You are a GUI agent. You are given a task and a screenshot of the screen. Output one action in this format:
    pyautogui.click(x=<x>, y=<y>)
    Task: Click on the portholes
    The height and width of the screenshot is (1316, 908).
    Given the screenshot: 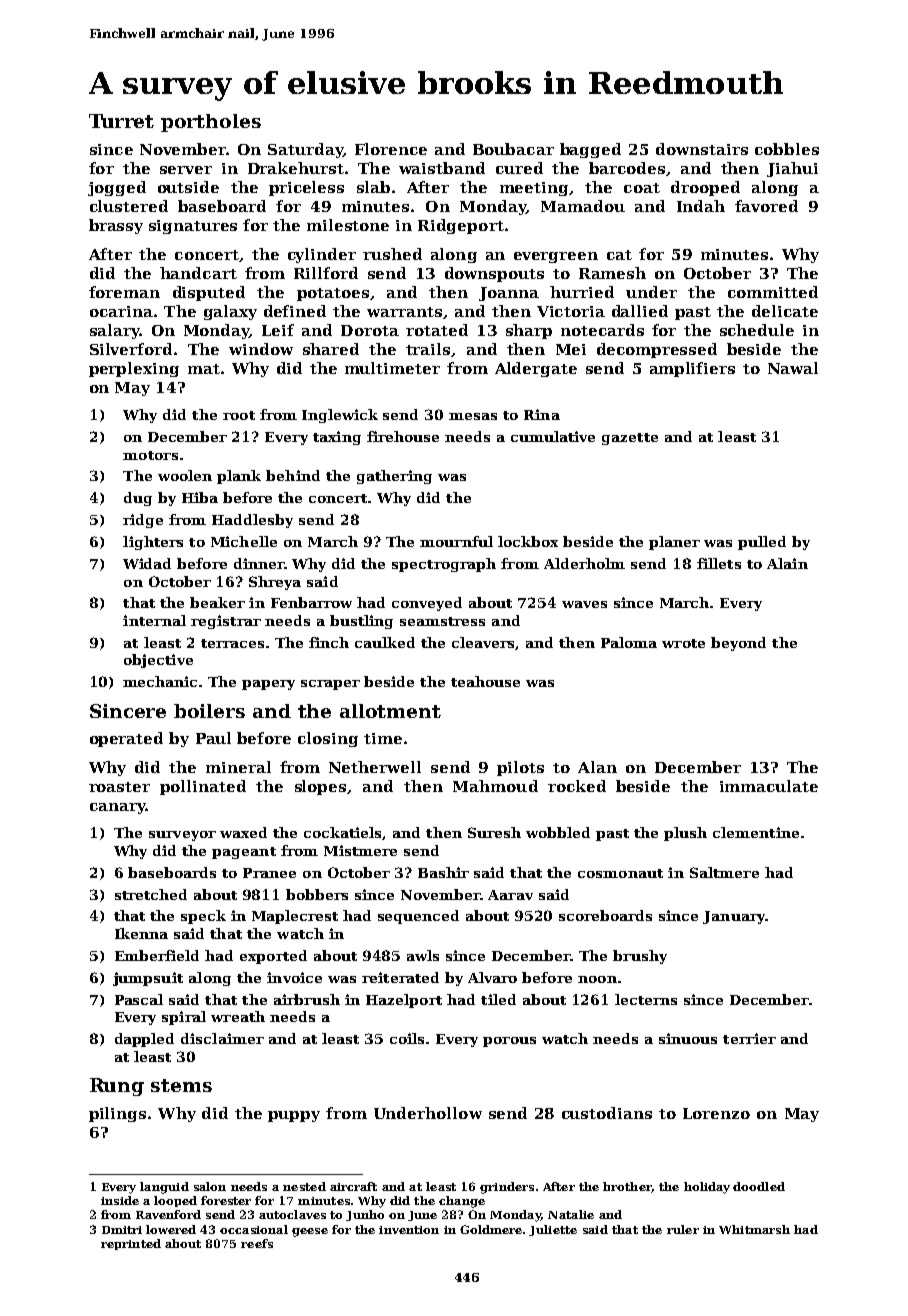 What is the action you would take?
    pyautogui.click(x=211, y=123)
